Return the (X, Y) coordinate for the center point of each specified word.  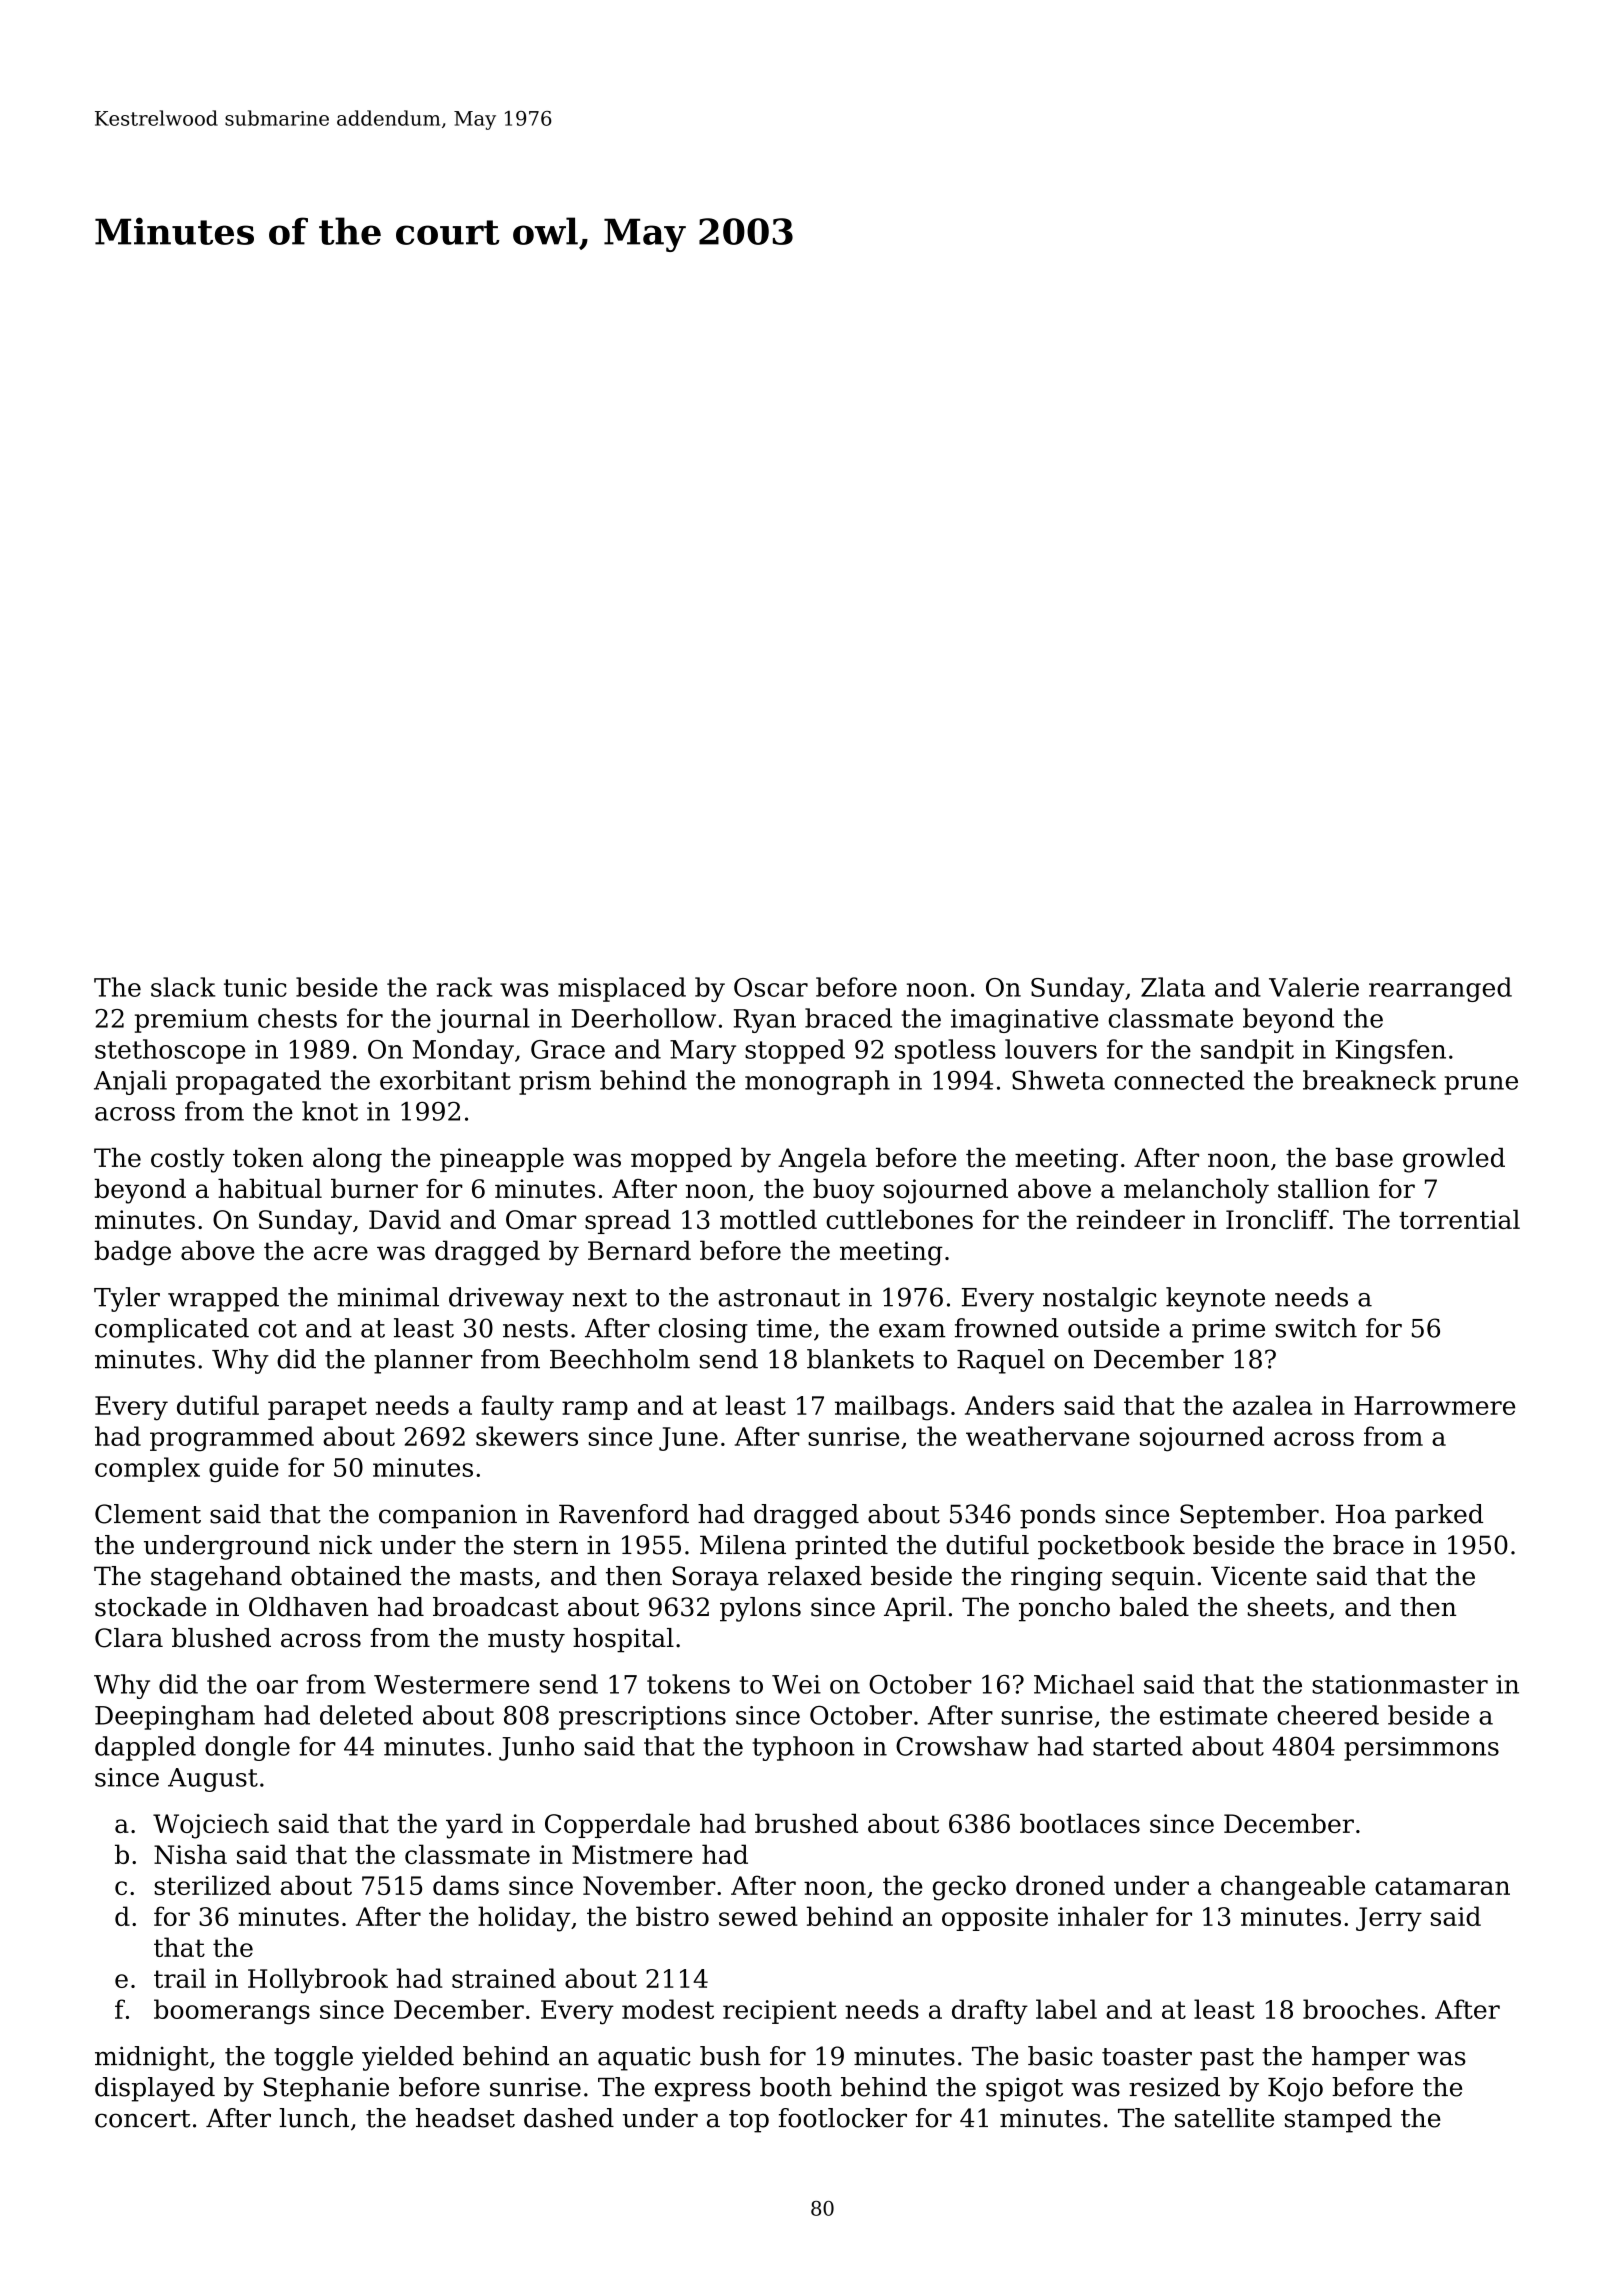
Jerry (1389, 1919)
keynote (1215, 1299)
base (1364, 1158)
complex (147, 1469)
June (688, 1439)
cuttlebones (899, 1219)
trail (180, 1978)
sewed (758, 1916)
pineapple (502, 1160)
